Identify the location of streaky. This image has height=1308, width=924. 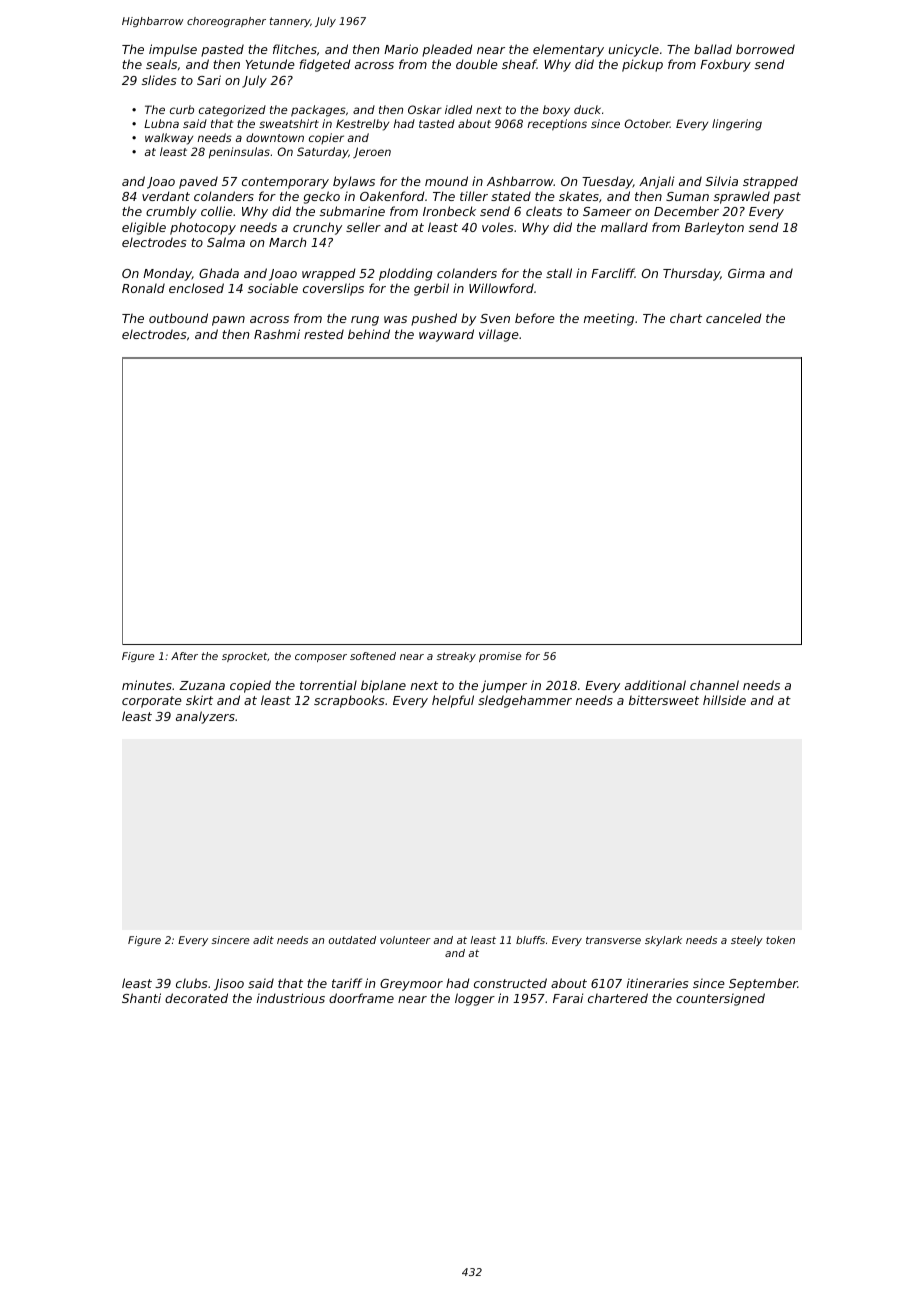
(456, 657).
